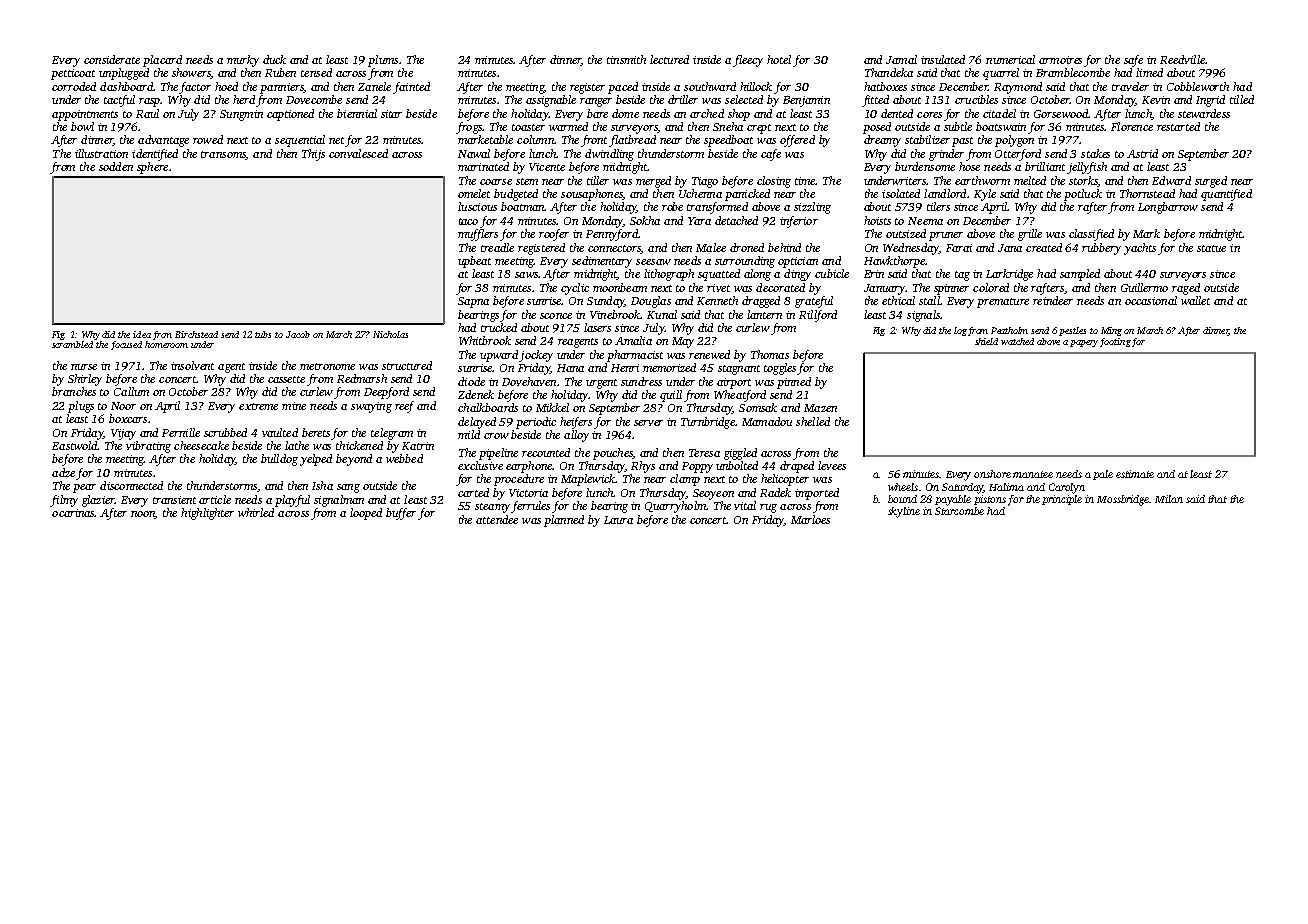 This image has width=1308, height=924. Describe the element at coordinates (609, 155) in the image. I see `dwindling` at that location.
